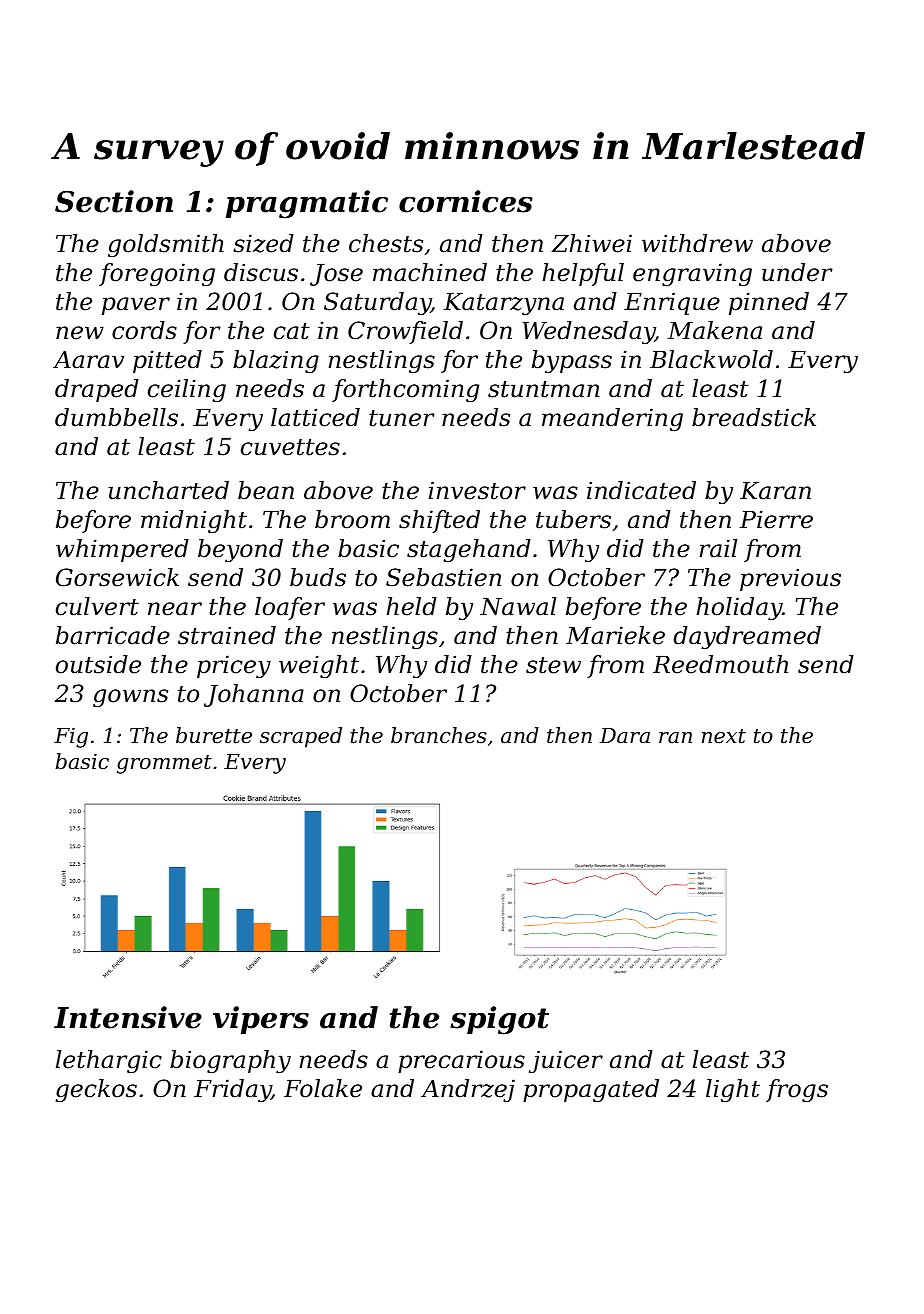 The height and width of the document is (1314, 924). Describe the element at coordinates (468, 1090) in the document. I see `Andrzej` at that location.
